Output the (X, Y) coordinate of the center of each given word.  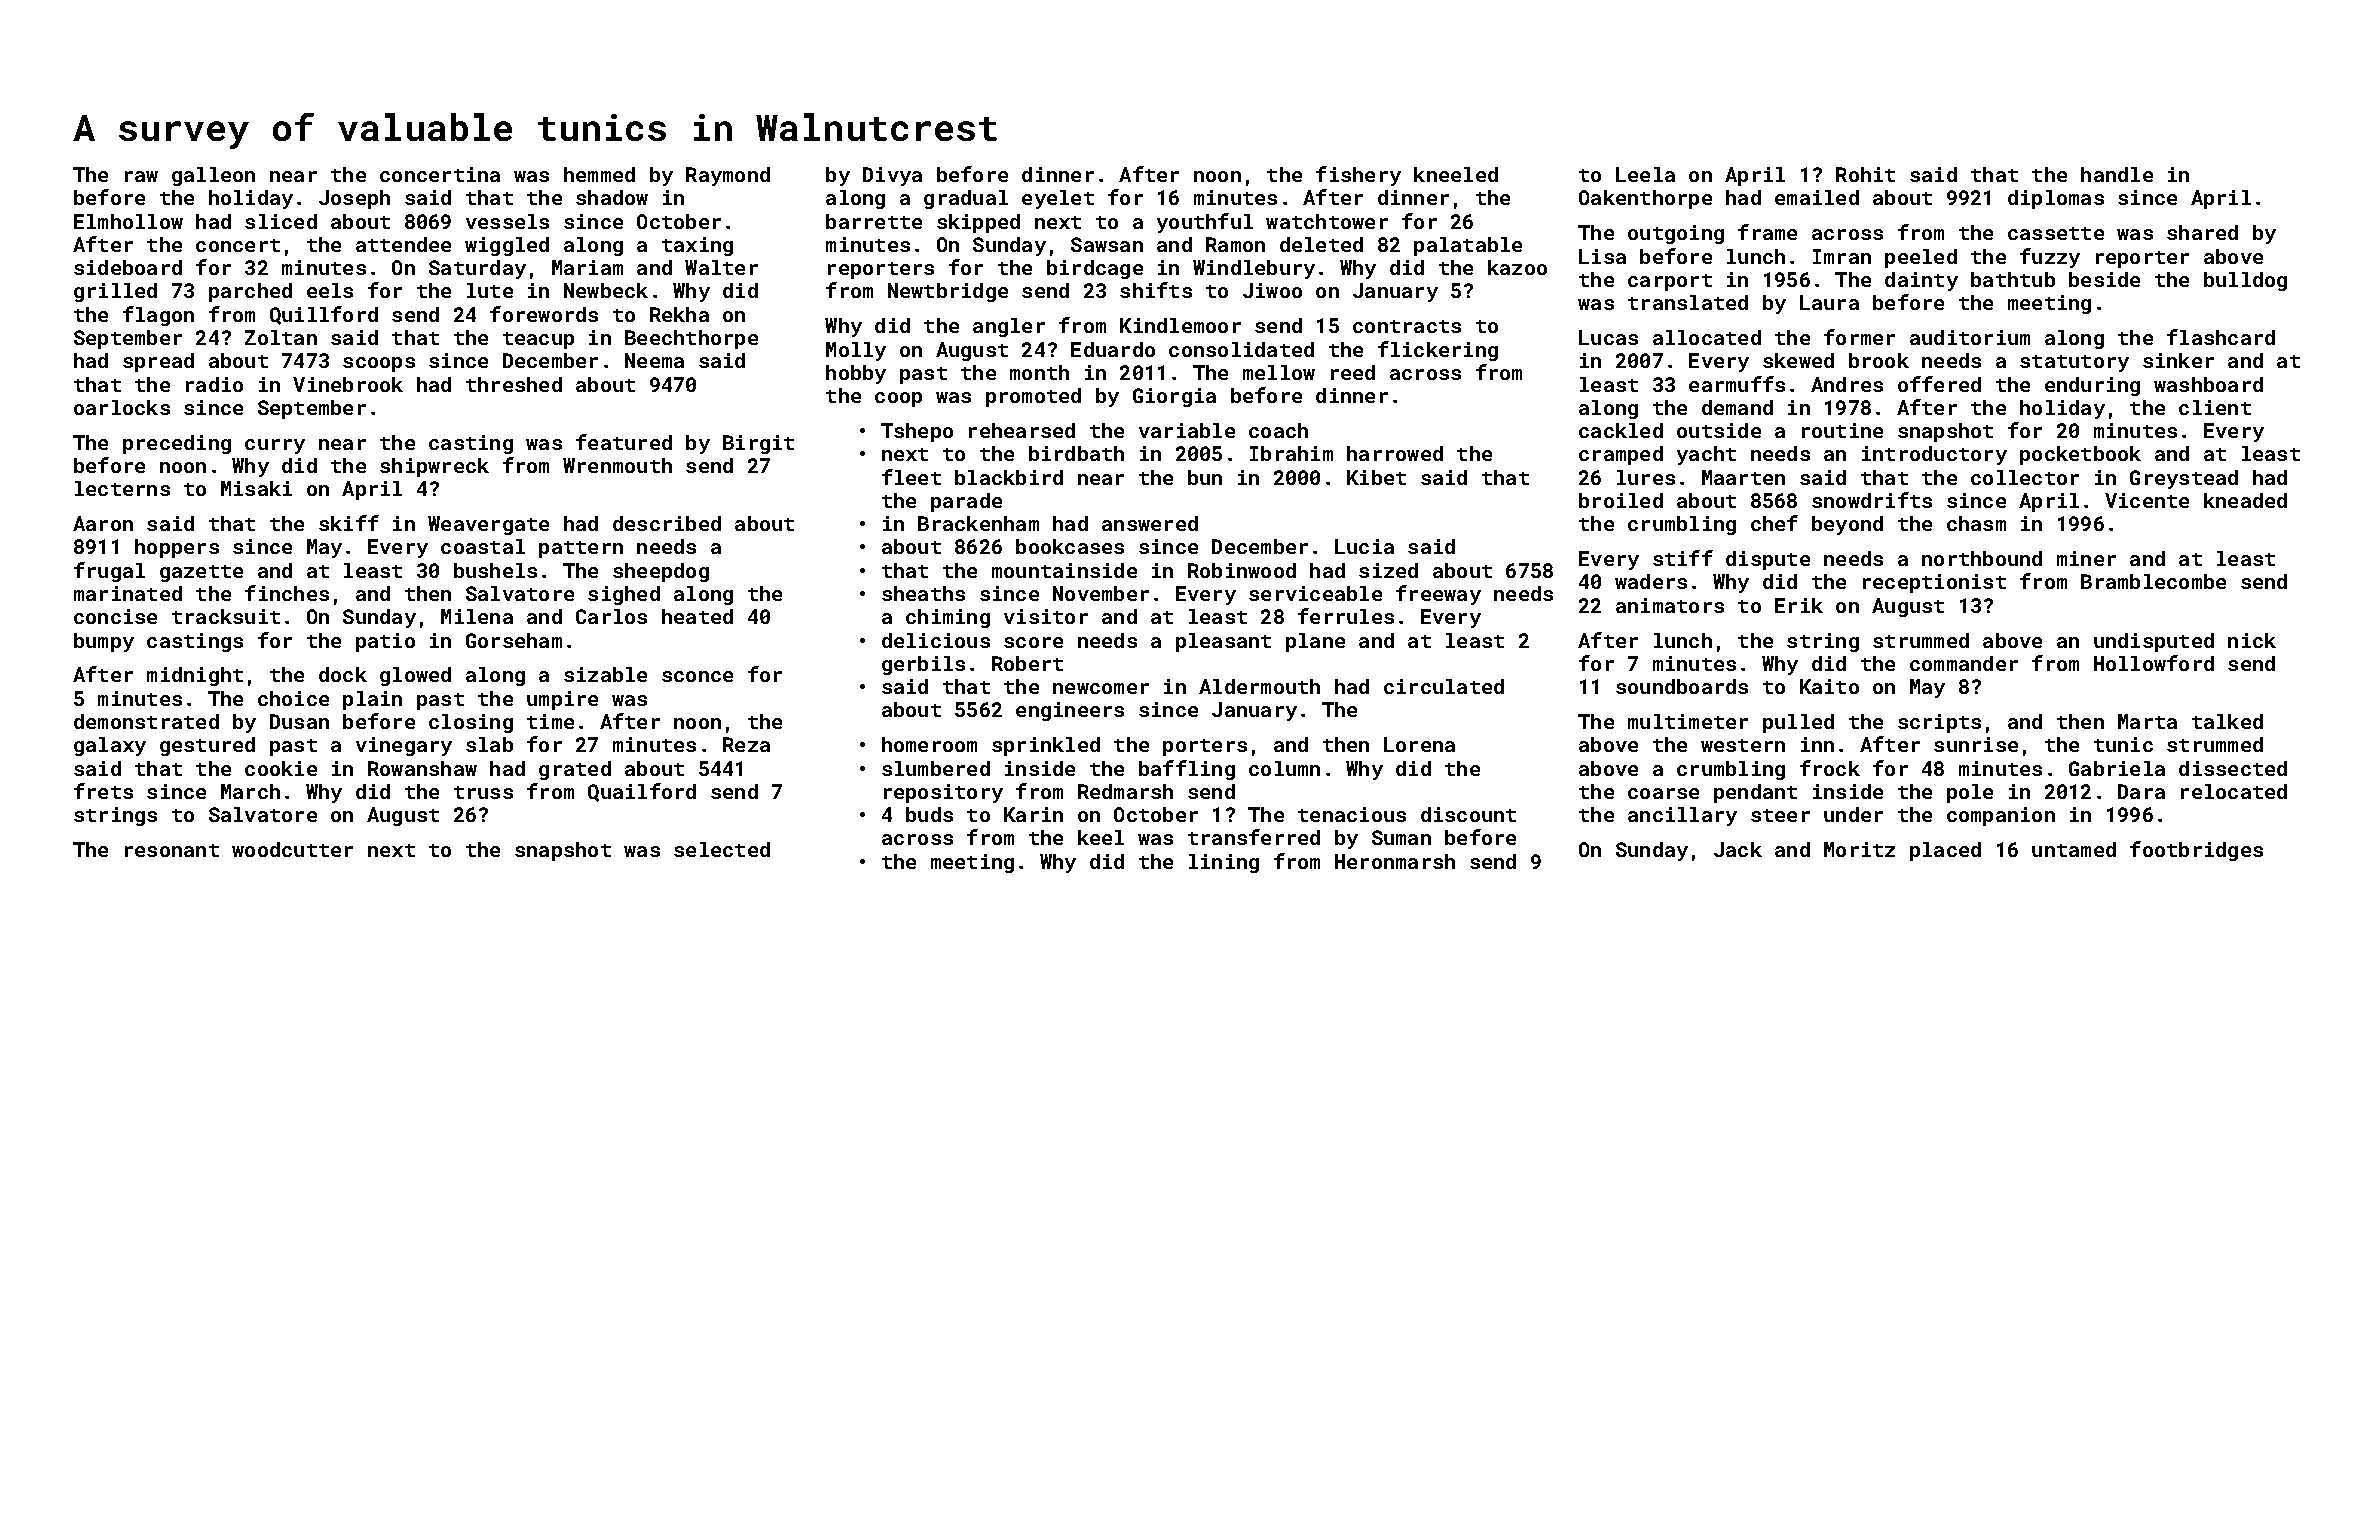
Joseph (354, 199)
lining (1224, 863)
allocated (1707, 337)
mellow (1279, 372)
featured (624, 442)
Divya (892, 176)
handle (2117, 174)
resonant (172, 850)
